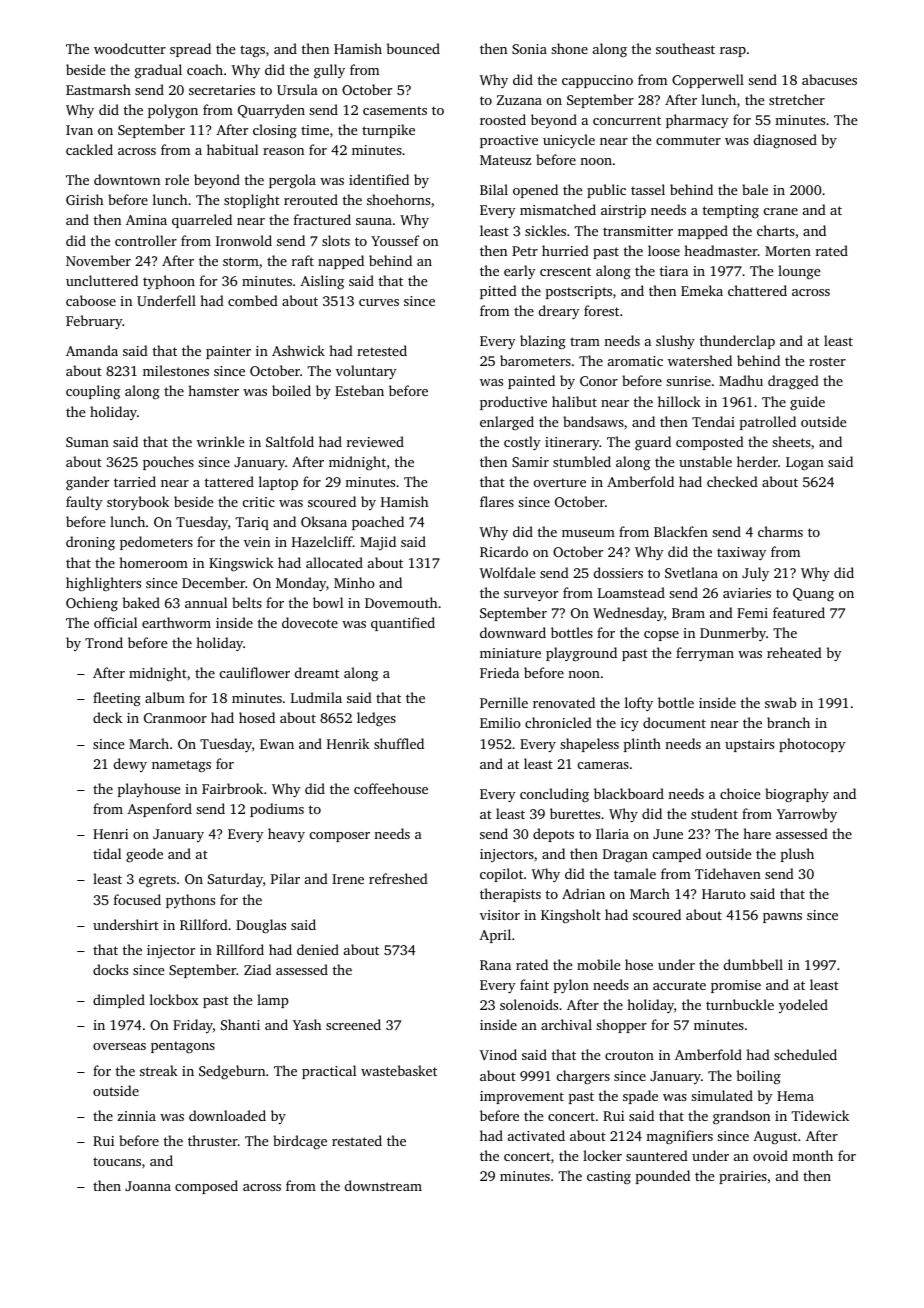 The width and height of the screenshot is (924, 1308). Describe the element at coordinates (271, 111) in the screenshot. I see `Quarryden` at that location.
